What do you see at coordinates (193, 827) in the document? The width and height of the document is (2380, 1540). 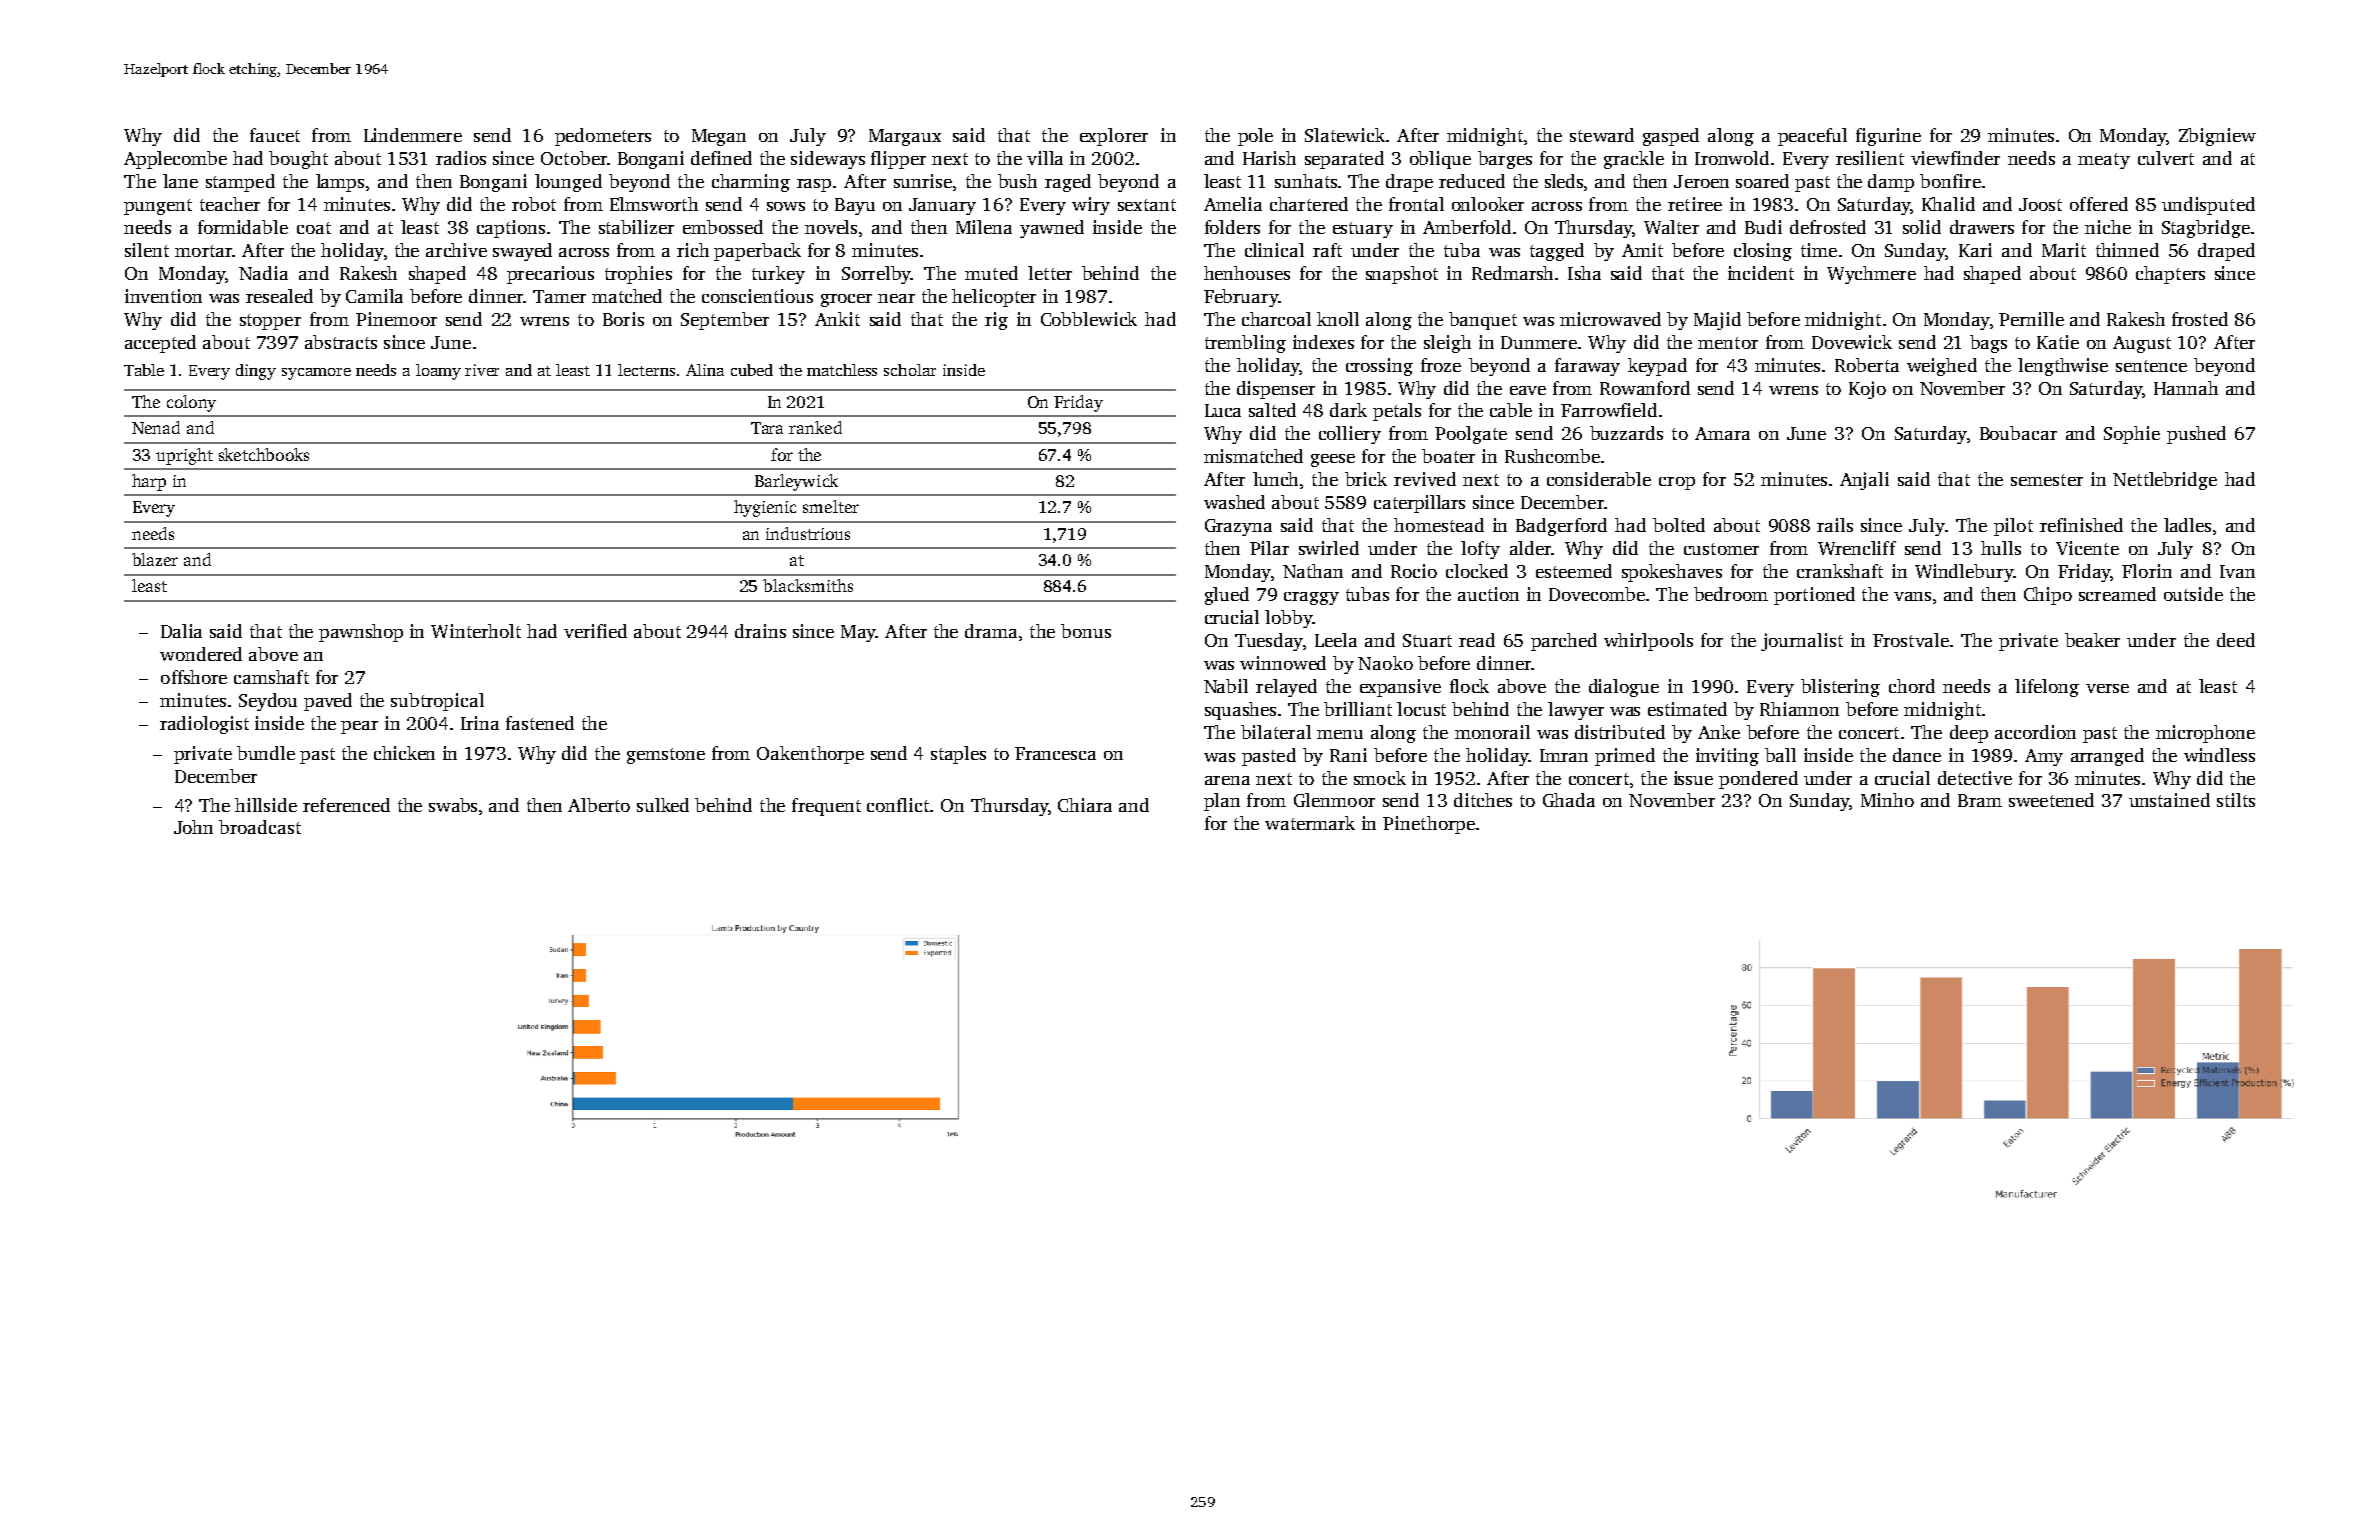 I see `John` at bounding box center [193, 827].
